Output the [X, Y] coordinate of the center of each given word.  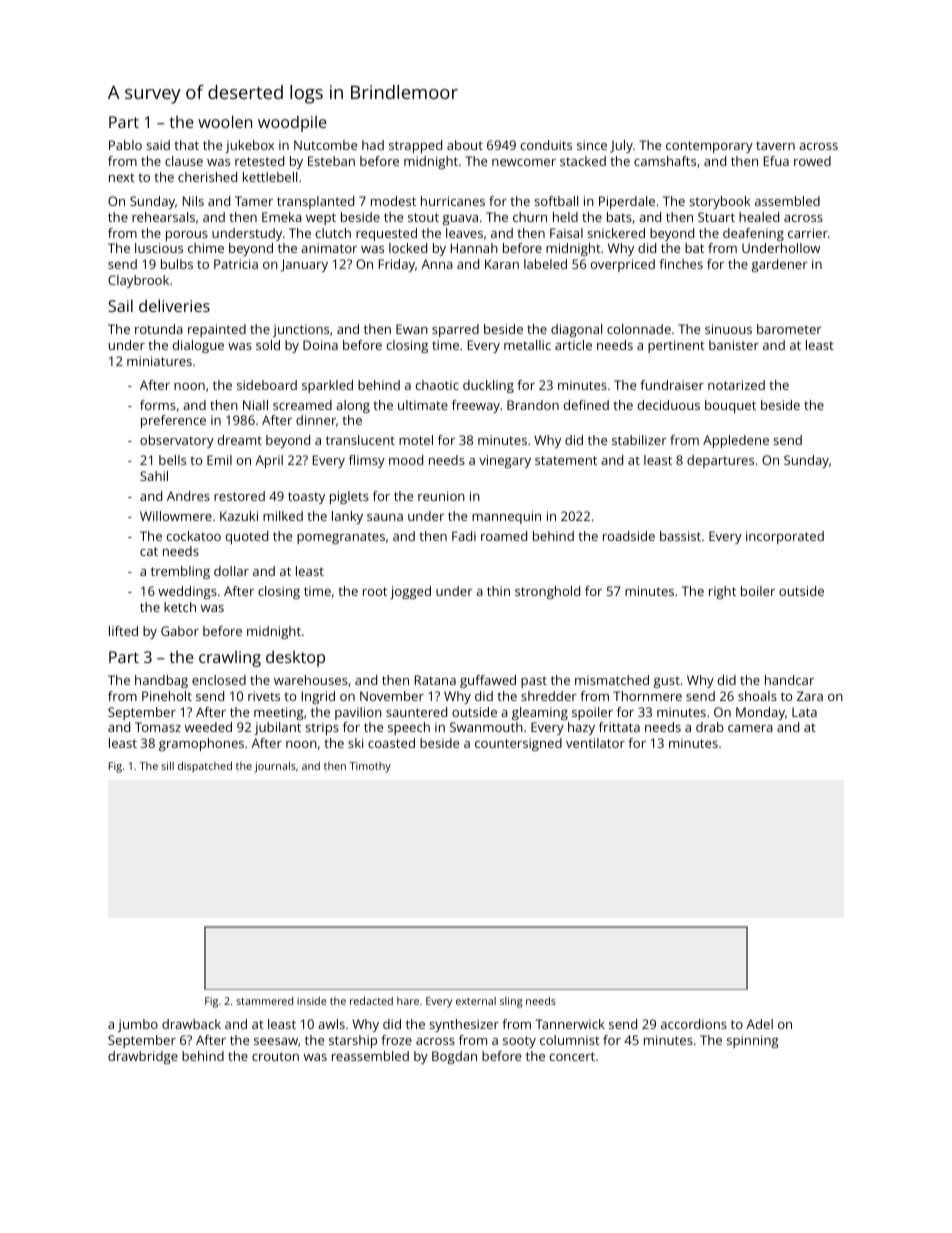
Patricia [236, 264]
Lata [804, 712]
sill [167, 766]
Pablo [125, 145]
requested [386, 234]
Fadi [464, 536]
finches [681, 264]
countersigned [518, 744]
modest [393, 201]
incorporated [785, 537]
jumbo [138, 1025]
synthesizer [464, 1025]
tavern [775, 145]
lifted [123, 631]
